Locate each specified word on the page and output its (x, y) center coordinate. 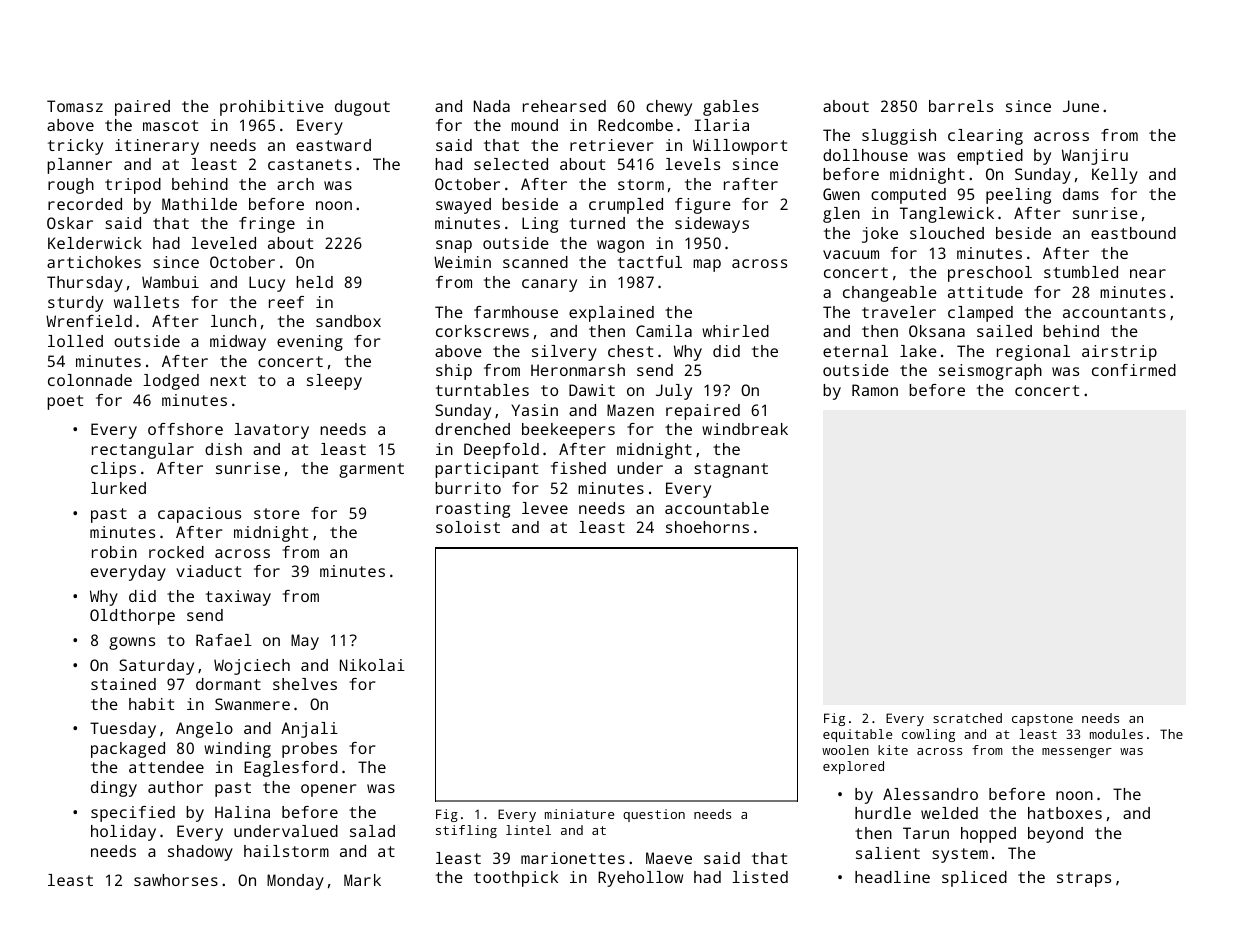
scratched (967, 718)
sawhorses (176, 880)
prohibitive (272, 108)
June (1081, 106)
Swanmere (252, 704)
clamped (980, 314)
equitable (857, 735)
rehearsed (564, 106)
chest (630, 351)
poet (65, 402)
